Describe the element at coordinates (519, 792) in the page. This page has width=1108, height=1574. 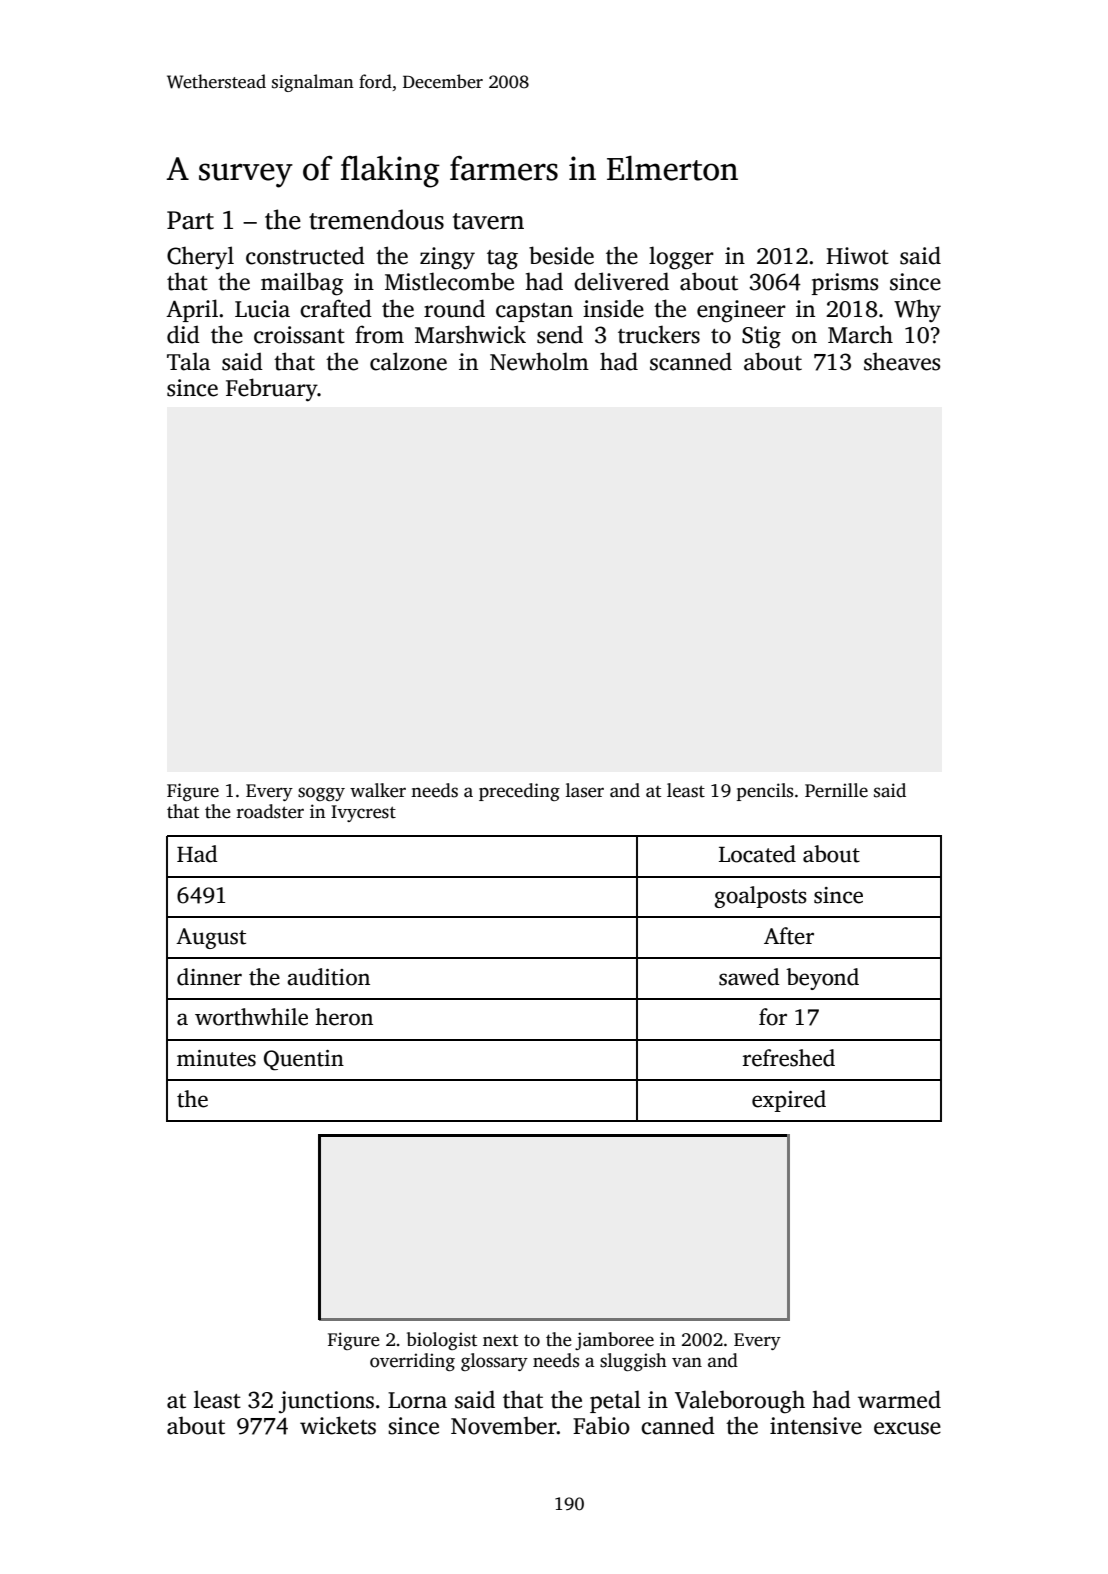
I see `preceding` at that location.
